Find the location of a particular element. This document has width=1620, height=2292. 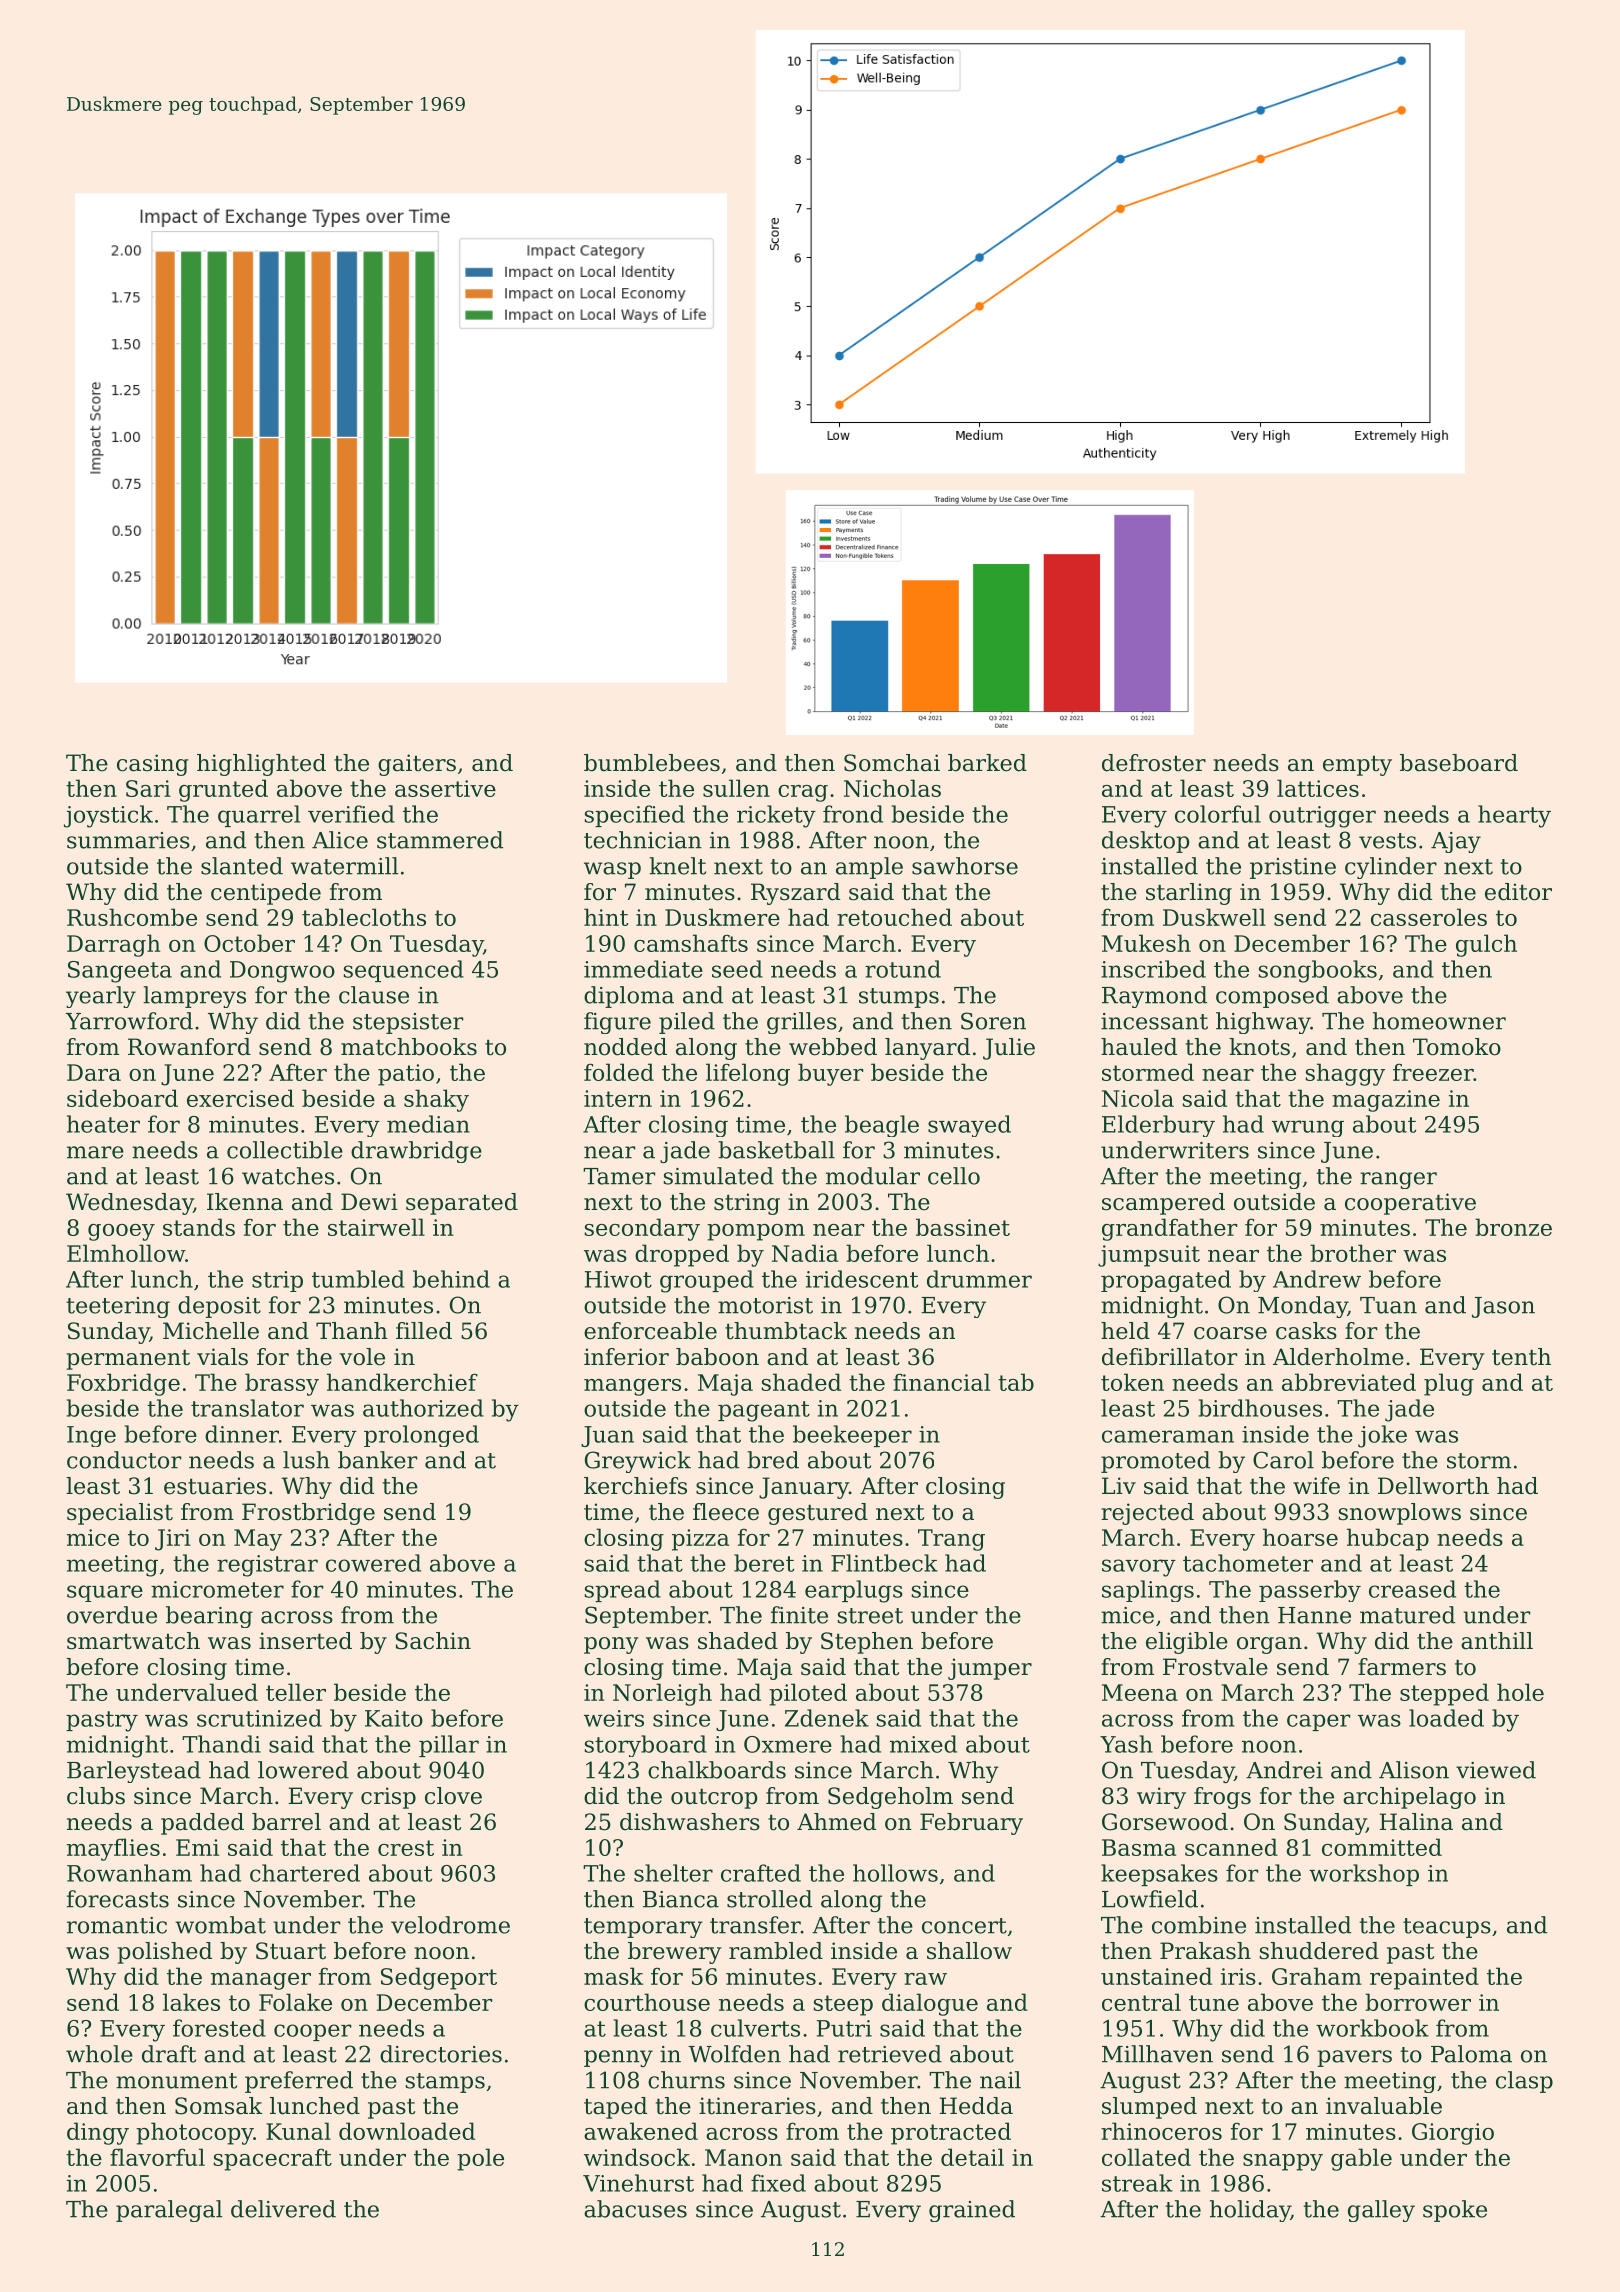

Foxbridge is located at coordinates (123, 1384).
